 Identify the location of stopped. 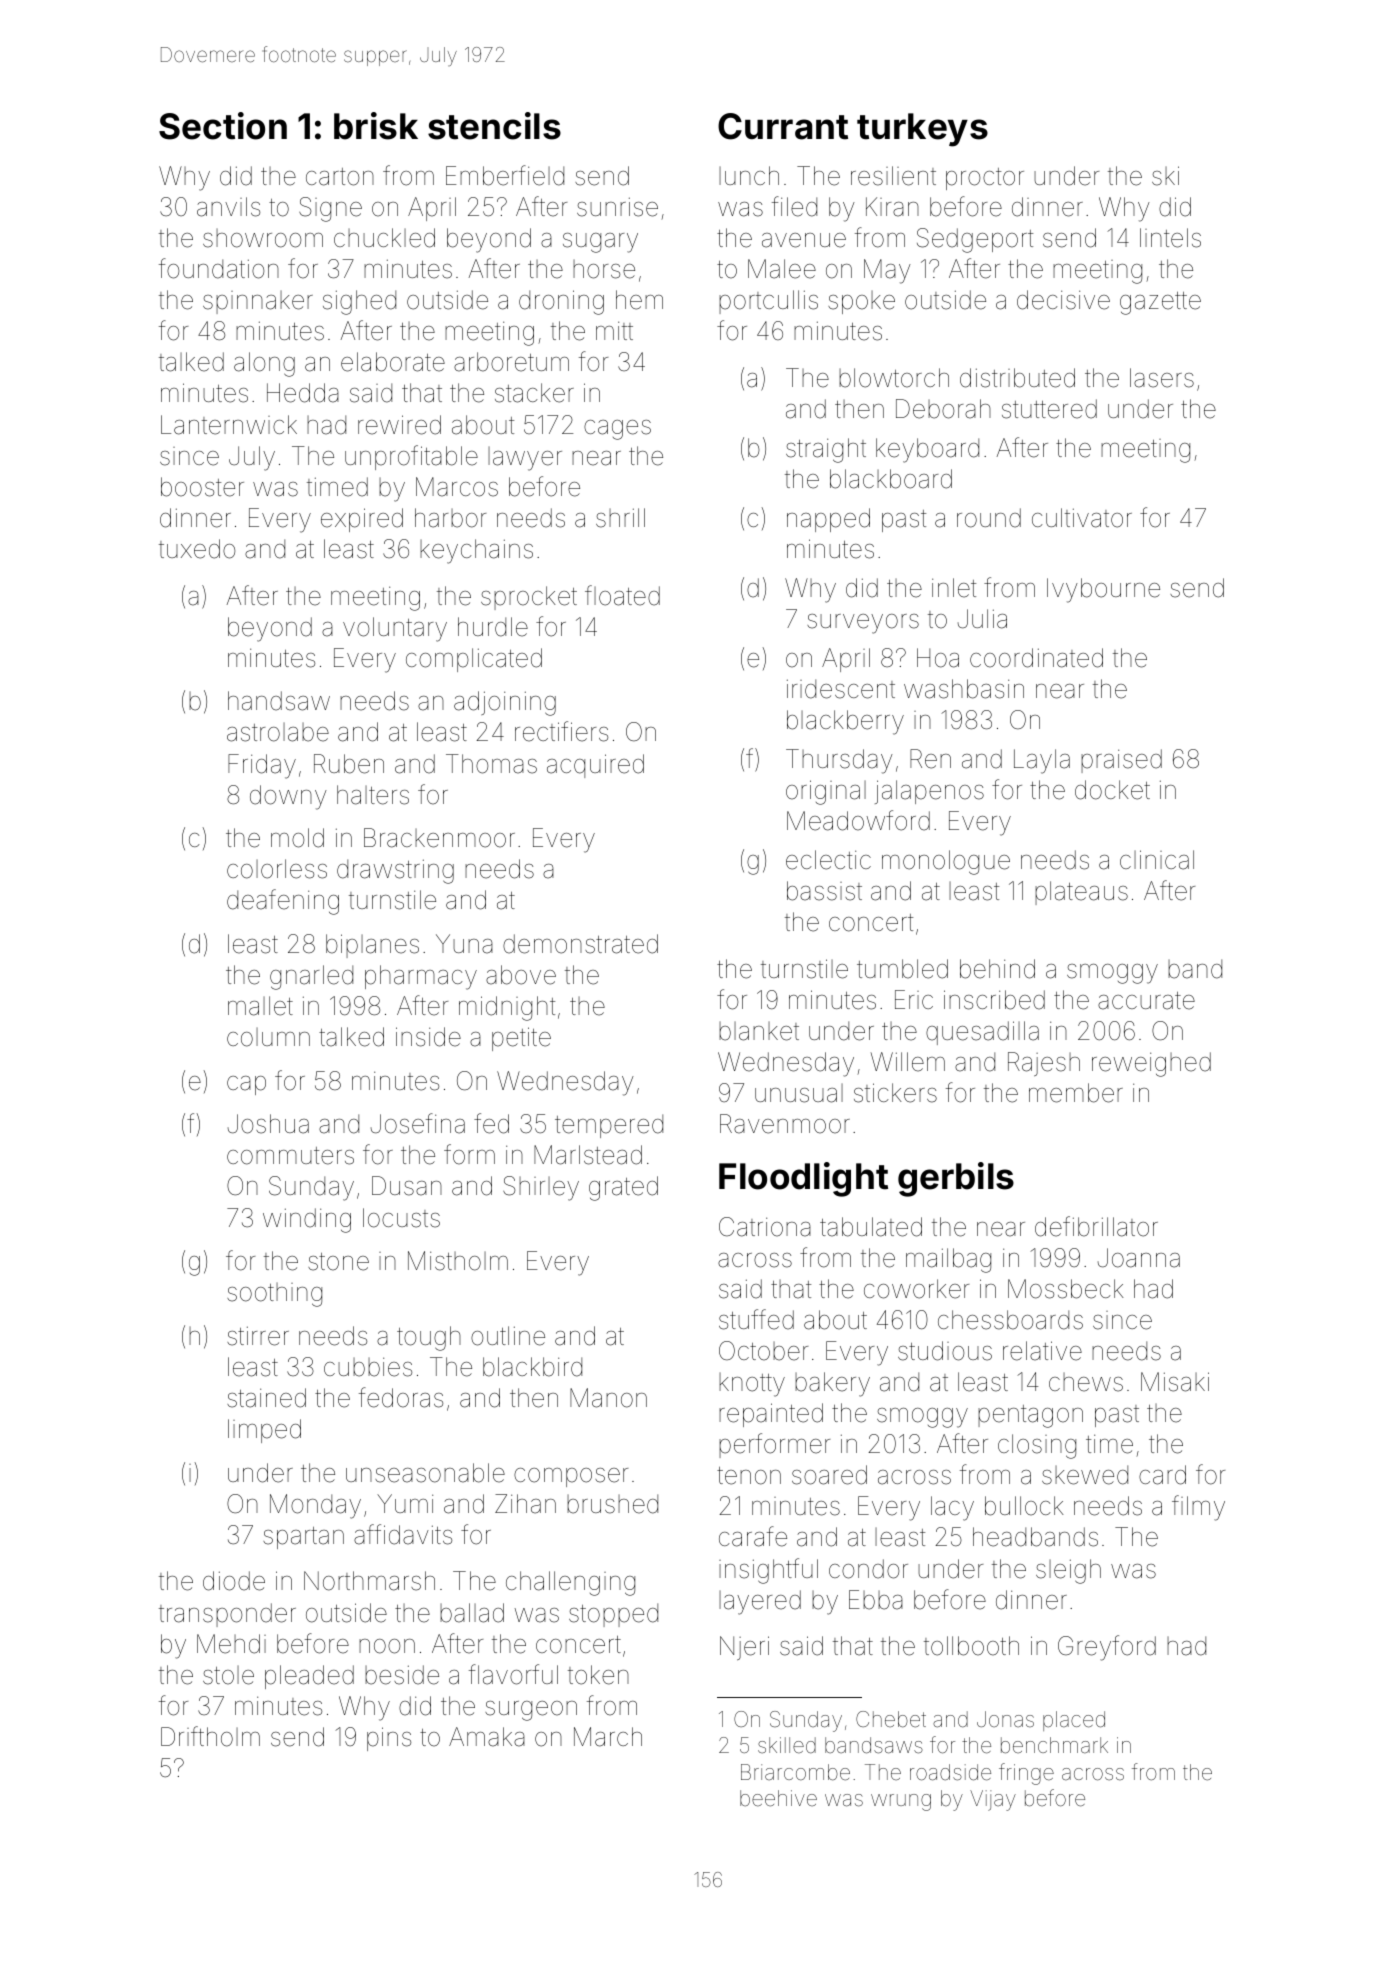
(613, 1615).
